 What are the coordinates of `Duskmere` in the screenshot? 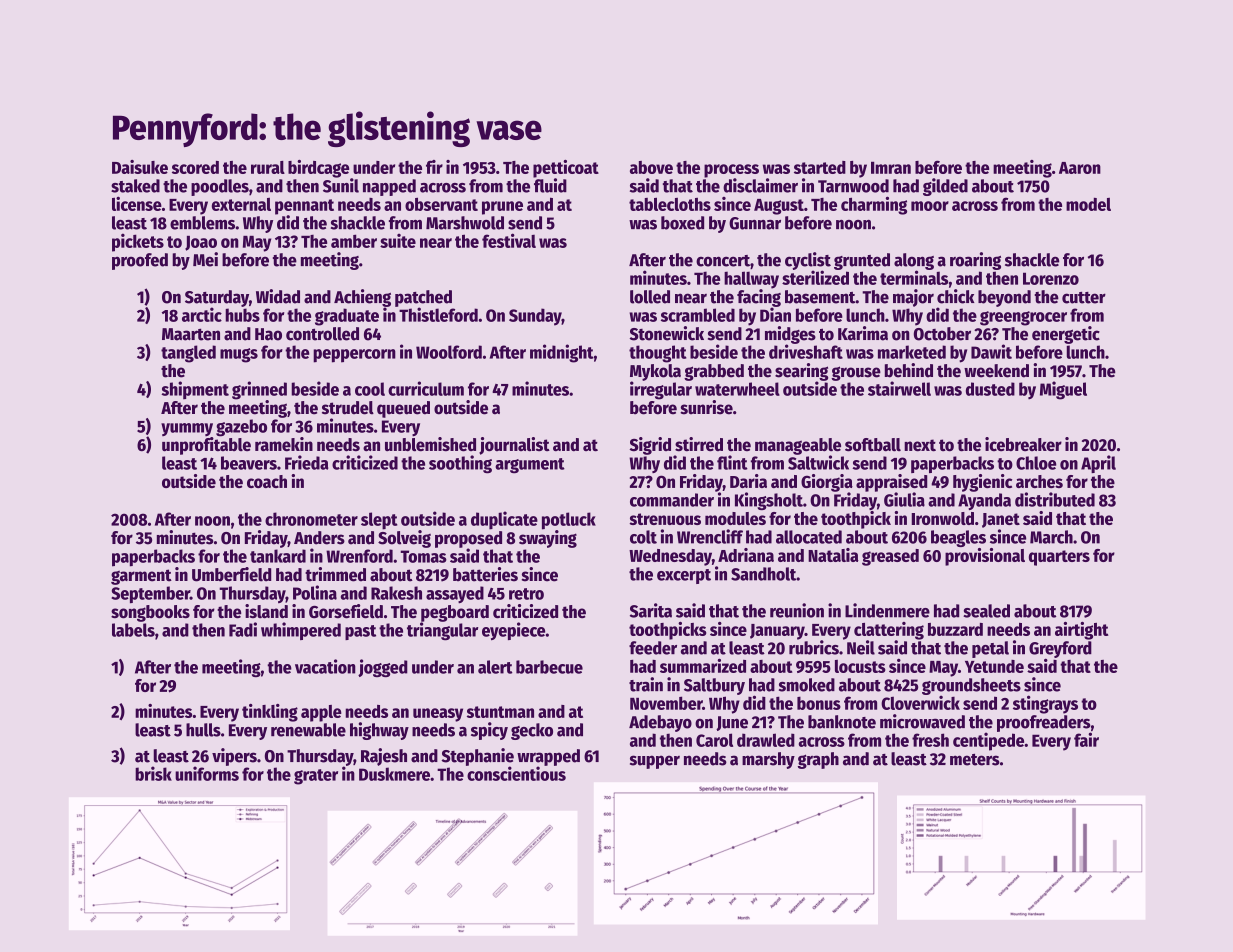 It's located at (394, 774).
